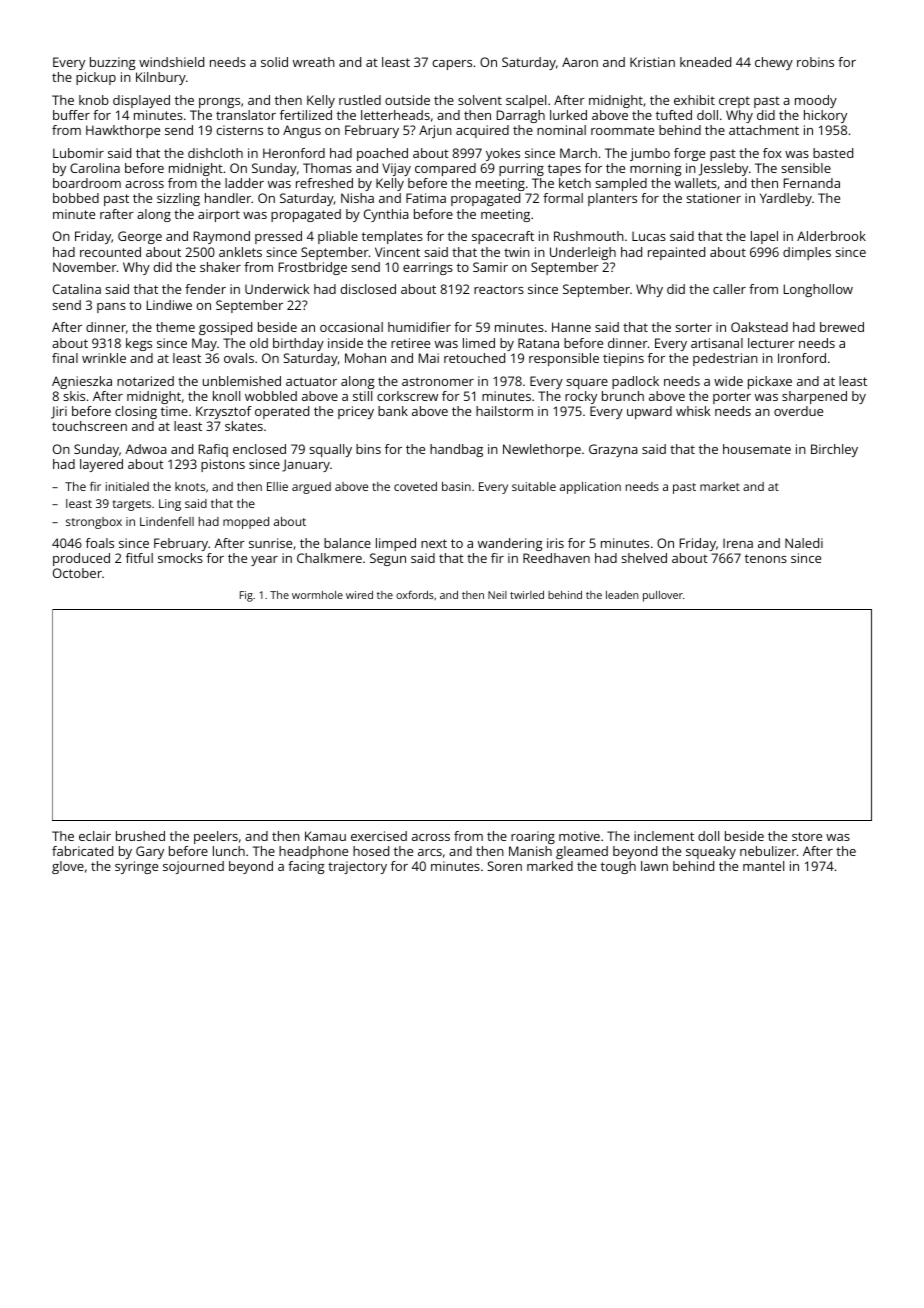  What do you see at coordinates (474, 358) in the image?
I see `retouched` at bounding box center [474, 358].
